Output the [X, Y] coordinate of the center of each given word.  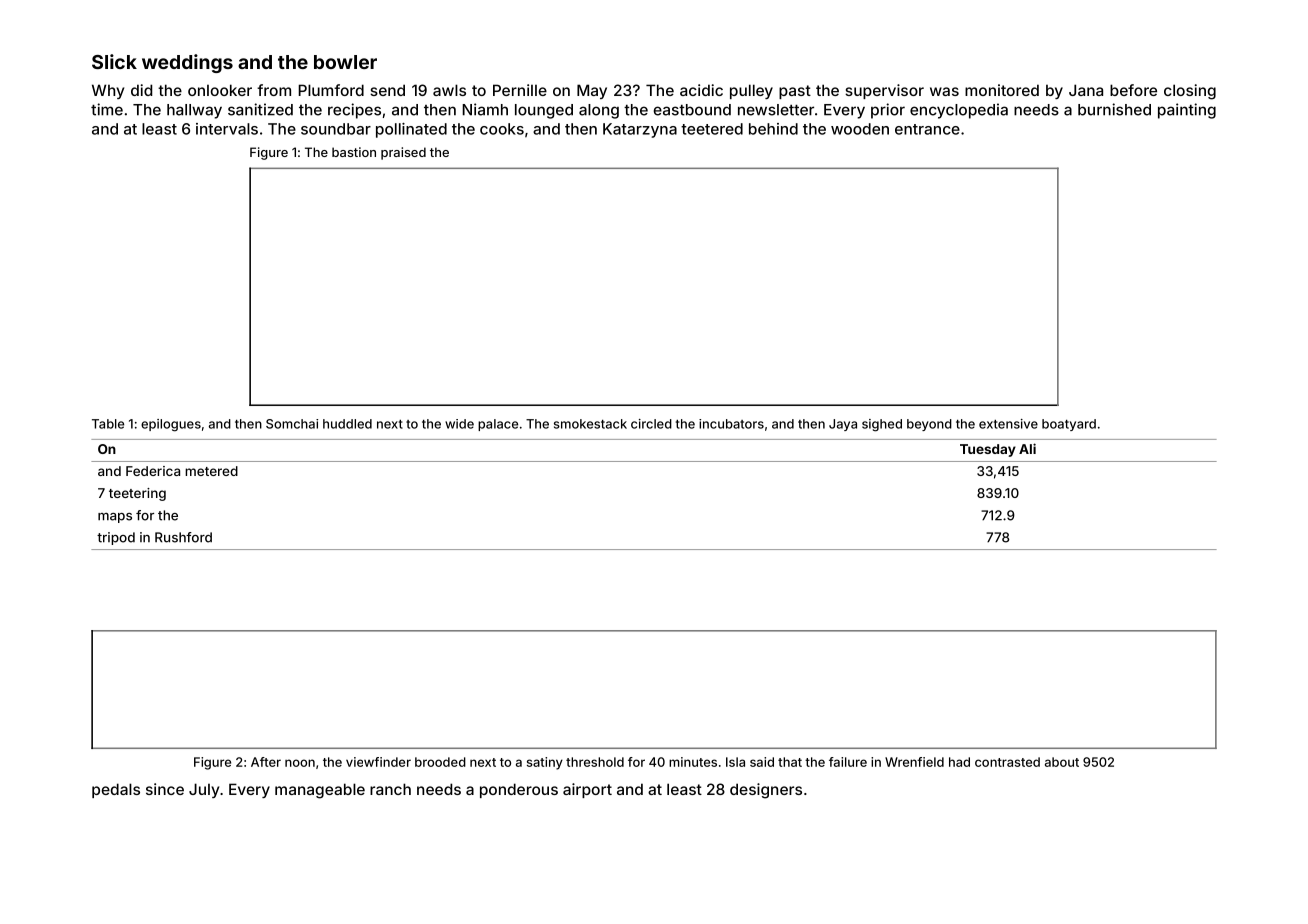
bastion [354, 152]
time [107, 109]
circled [651, 424]
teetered [712, 129]
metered [211, 471]
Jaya [843, 425]
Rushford [183, 537]
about [1062, 762]
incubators [731, 424]
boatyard [1069, 425]
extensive [1008, 424]
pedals [116, 790]
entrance [927, 129]
